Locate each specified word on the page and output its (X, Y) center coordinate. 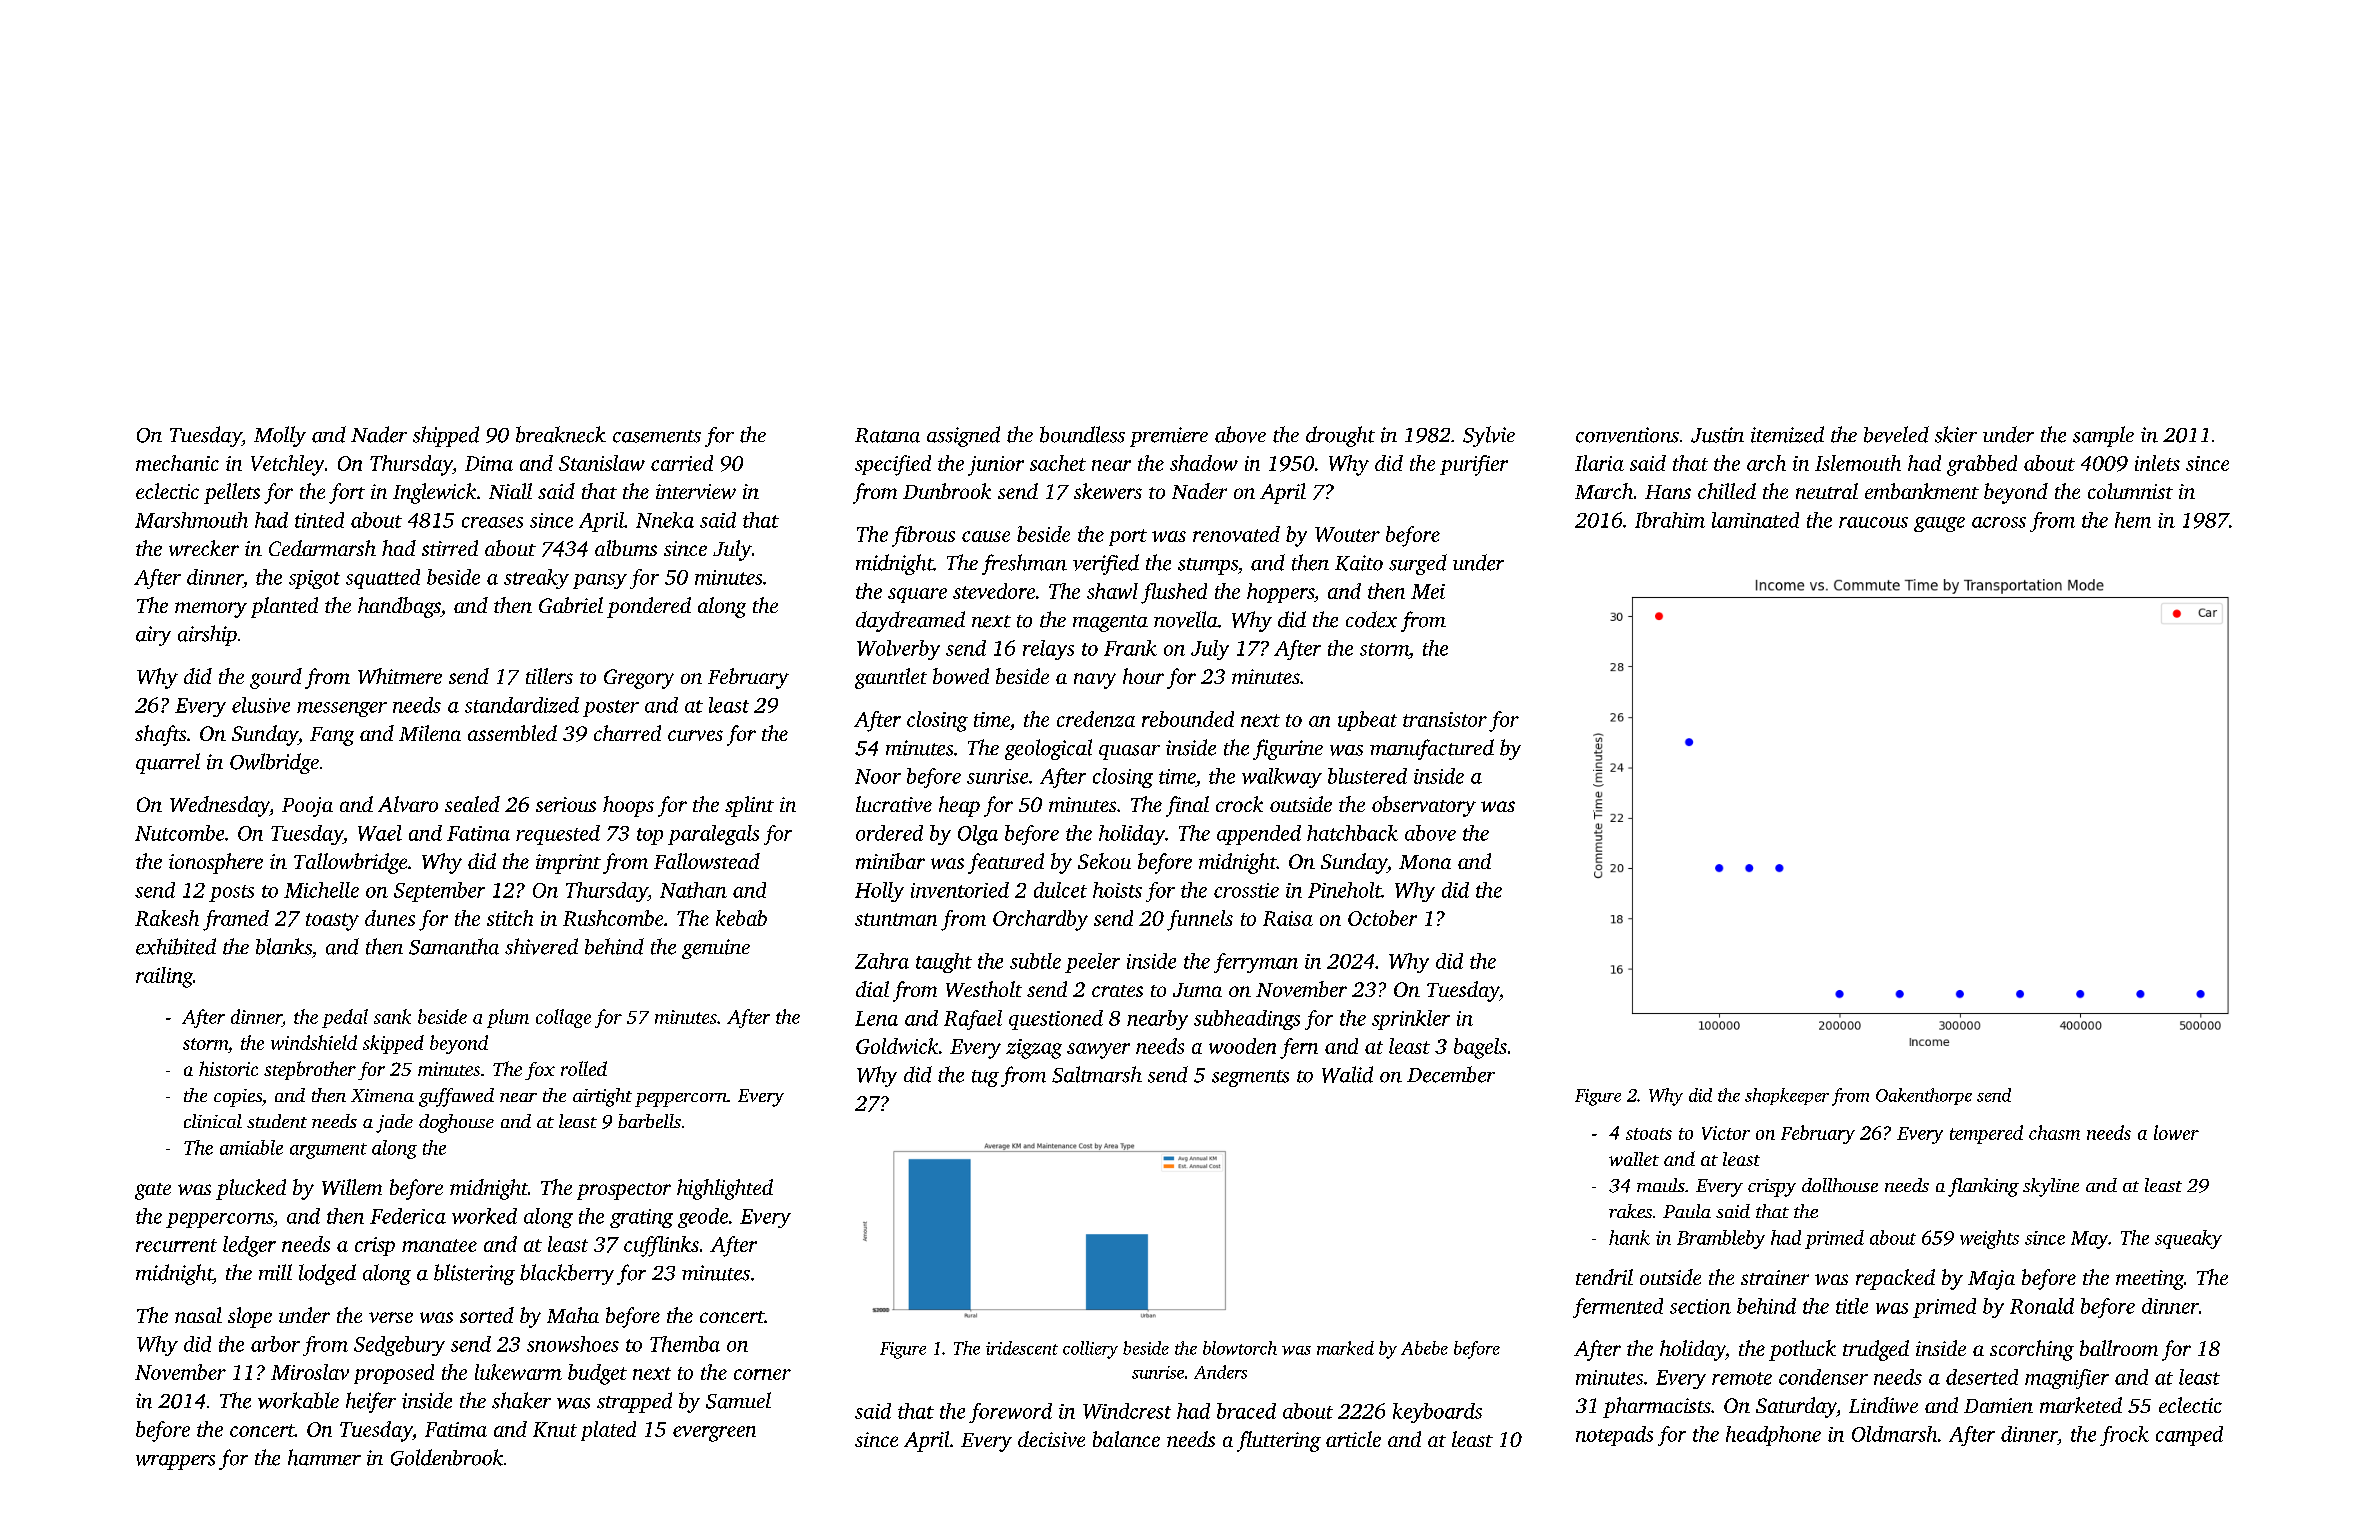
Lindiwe (1883, 1405)
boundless (1082, 434)
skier (1956, 434)
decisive (1051, 1439)
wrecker (204, 548)
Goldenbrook (447, 1457)
